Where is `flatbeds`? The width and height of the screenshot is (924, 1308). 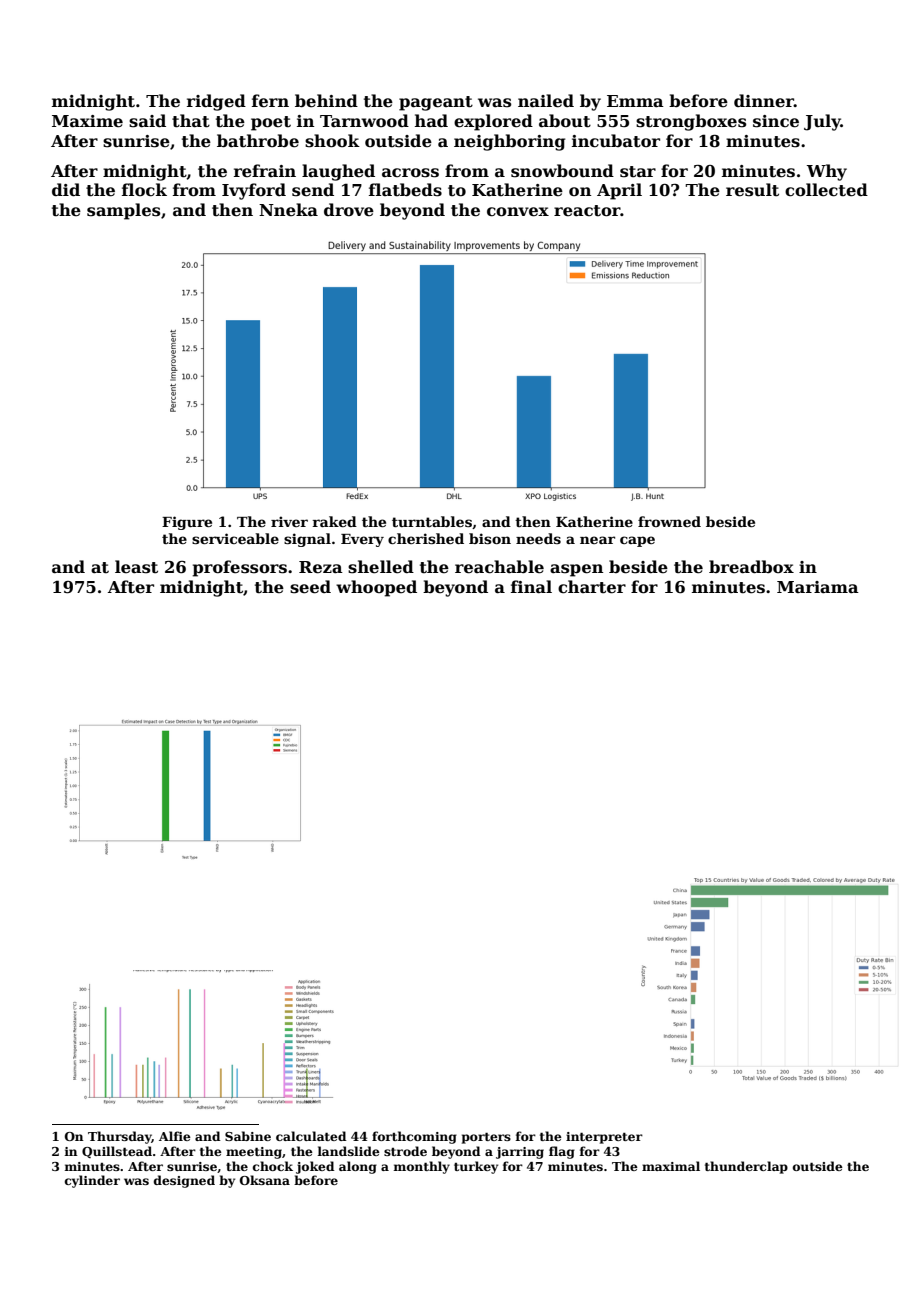
flatbeds is located at coordinates (405, 190).
